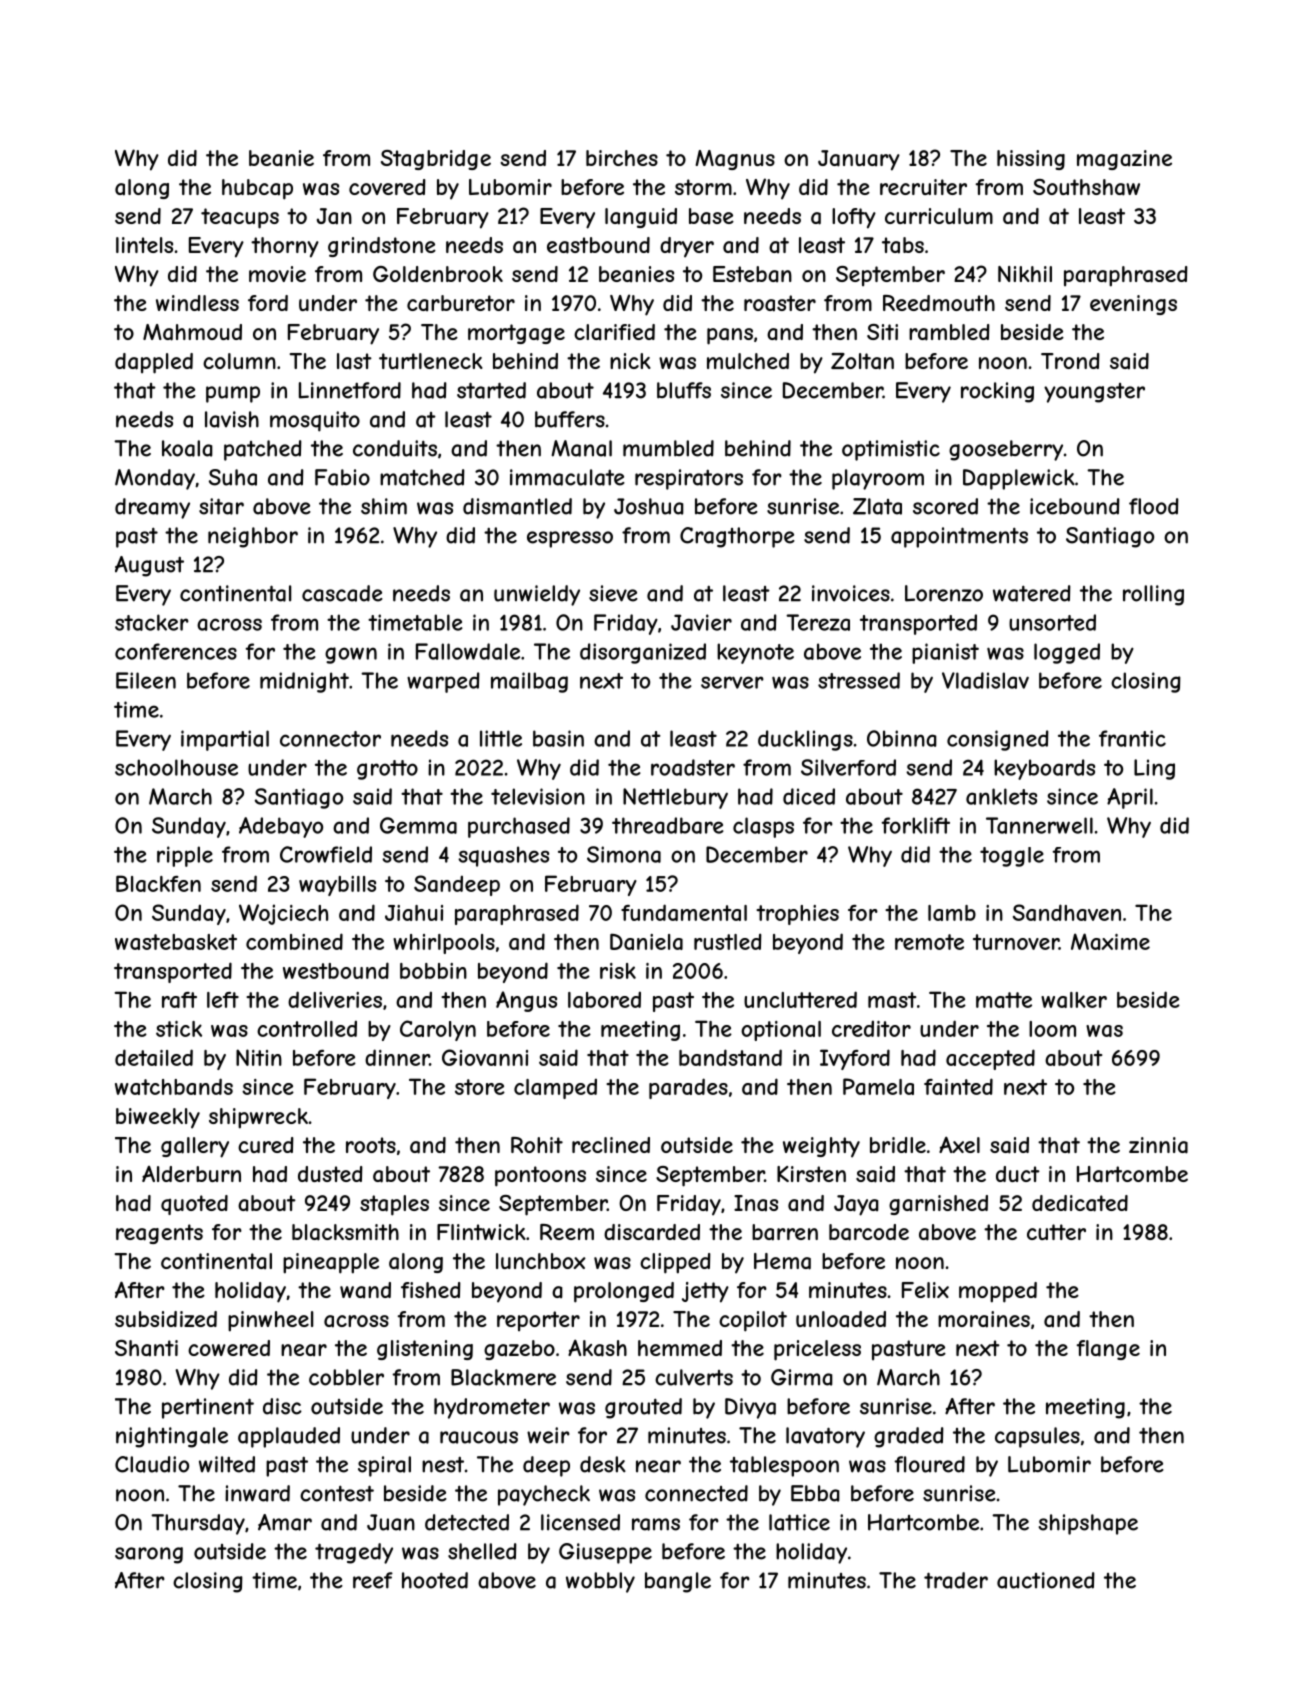  Describe the element at coordinates (149, 1555) in the screenshot. I see `sarong` at that location.
